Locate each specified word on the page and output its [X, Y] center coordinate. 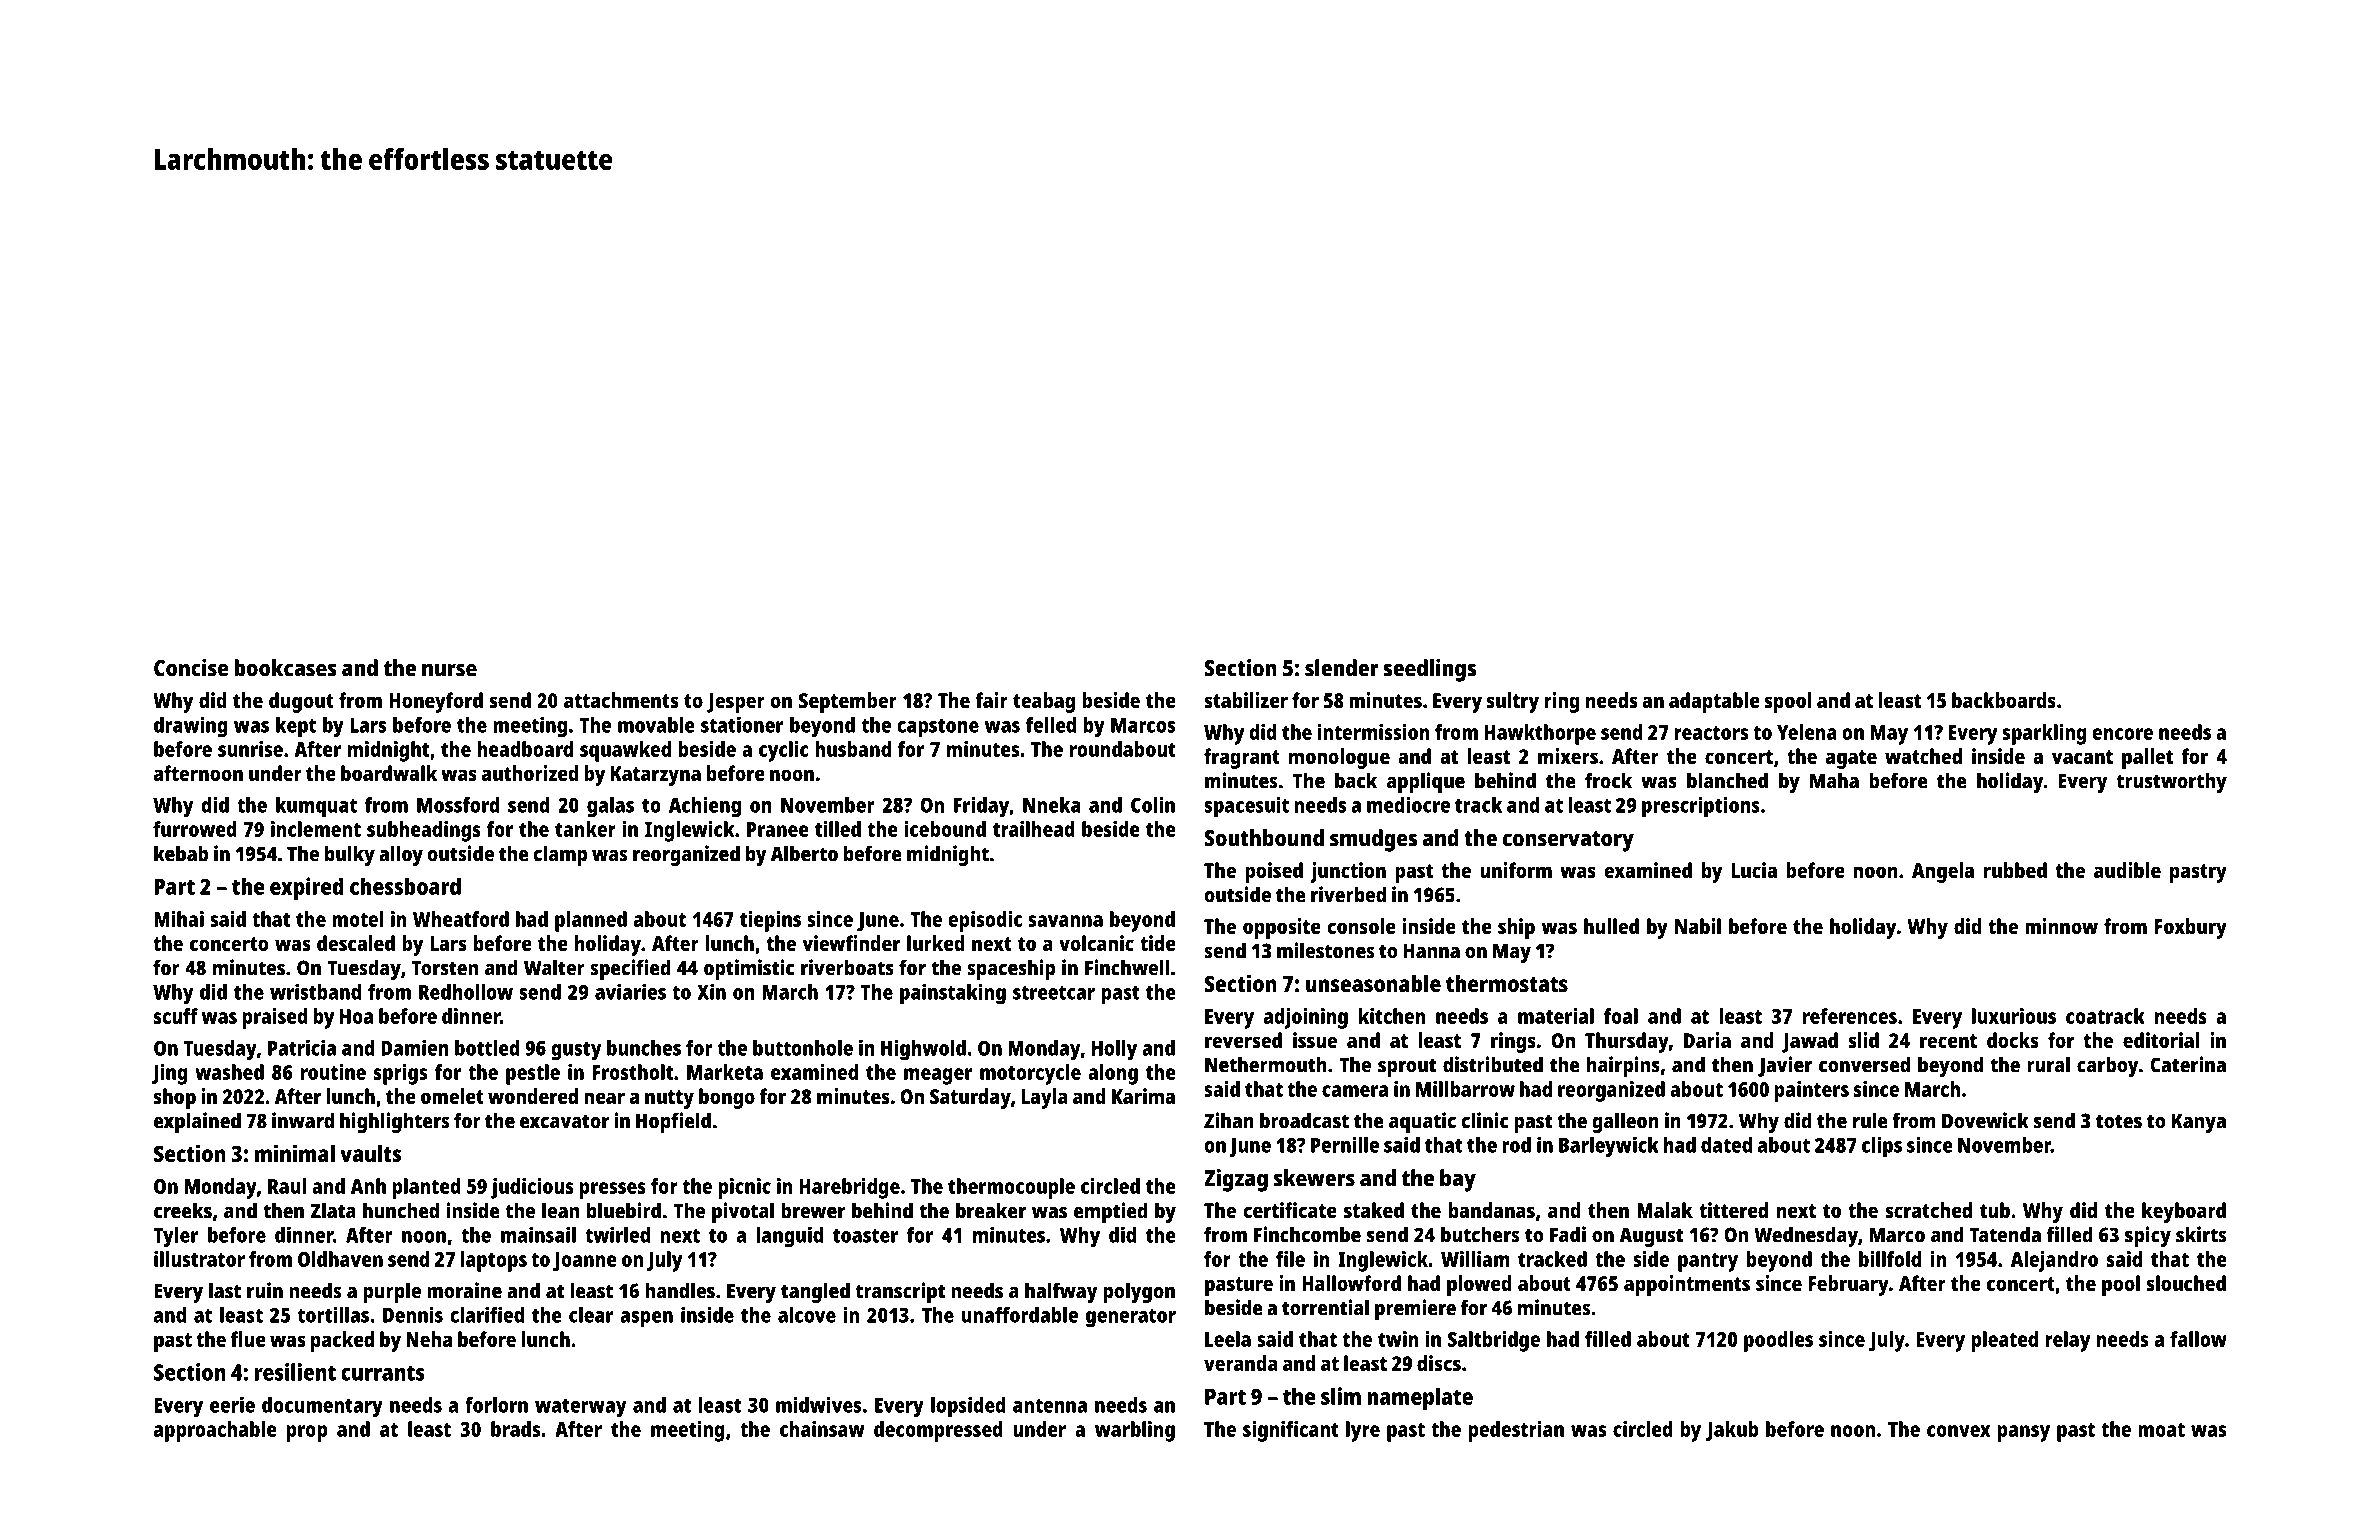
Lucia [1754, 870]
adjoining [1306, 1018]
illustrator [199, 1259]
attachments [621, 700]
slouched [2186, 1283]
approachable [215, 1431]
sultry [1513, 702]
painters [1812, 1091]
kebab [181, 853]
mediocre [1408, 805]
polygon [1139, 1292]
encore [2122, 734]
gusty [576, 1051]
